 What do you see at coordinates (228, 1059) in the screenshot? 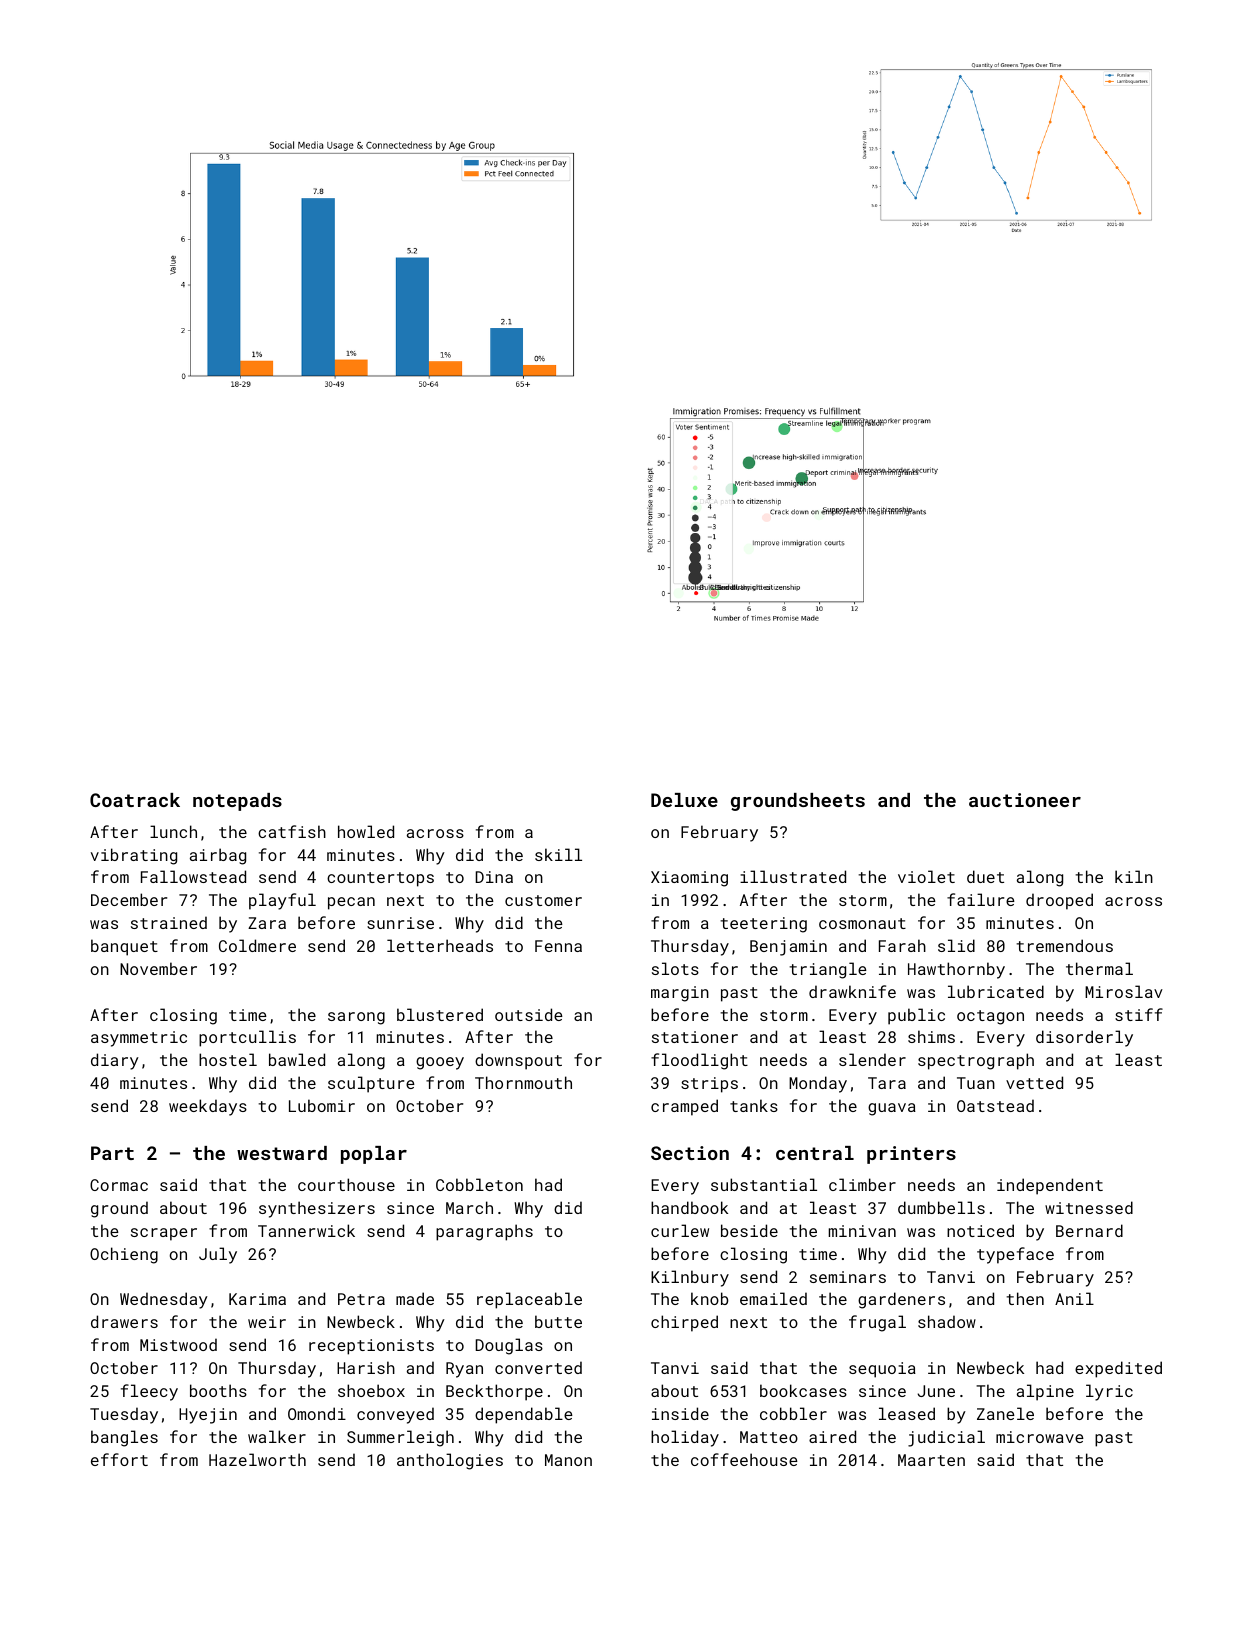
I see `hostel` at bounding box center [228, 1059].
